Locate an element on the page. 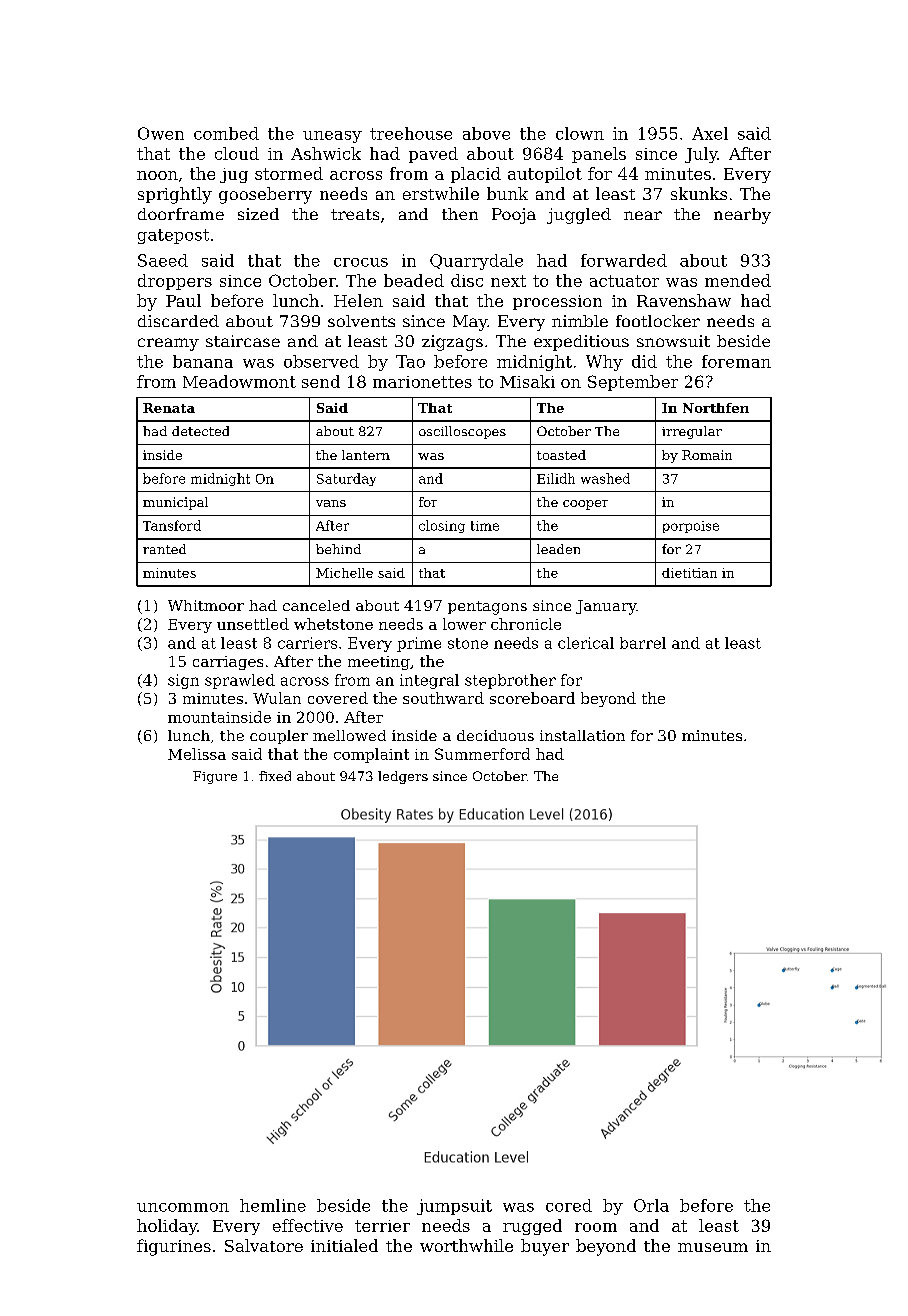  treehouse is located at coordinates (411, 133).
